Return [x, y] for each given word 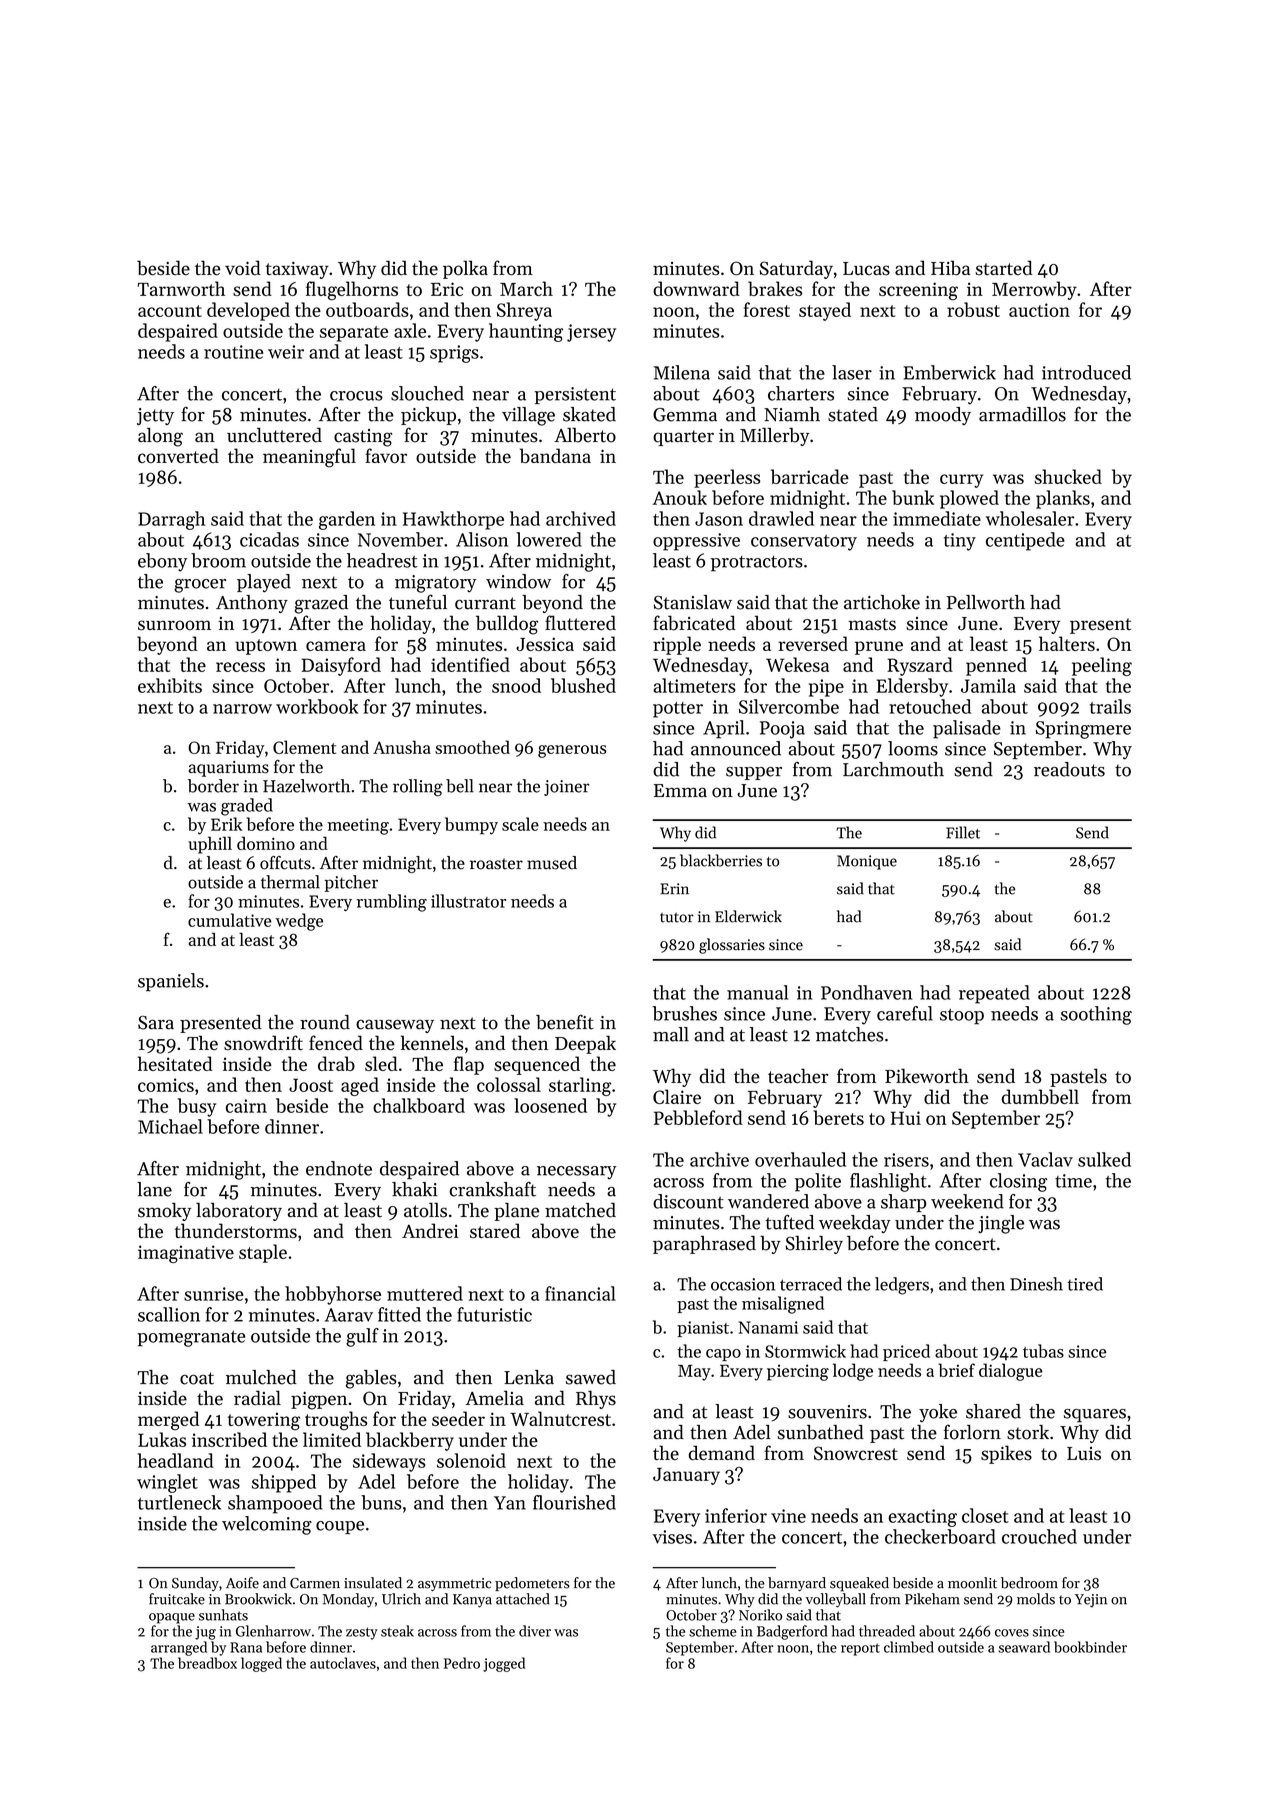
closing [1018, 1182]
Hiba [950, 268]
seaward [1024, 1647]
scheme [712, 1631]
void [243, 268]
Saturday [796, 269]
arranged [179, 1648]
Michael [170, 1126]
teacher [798, 1076]
